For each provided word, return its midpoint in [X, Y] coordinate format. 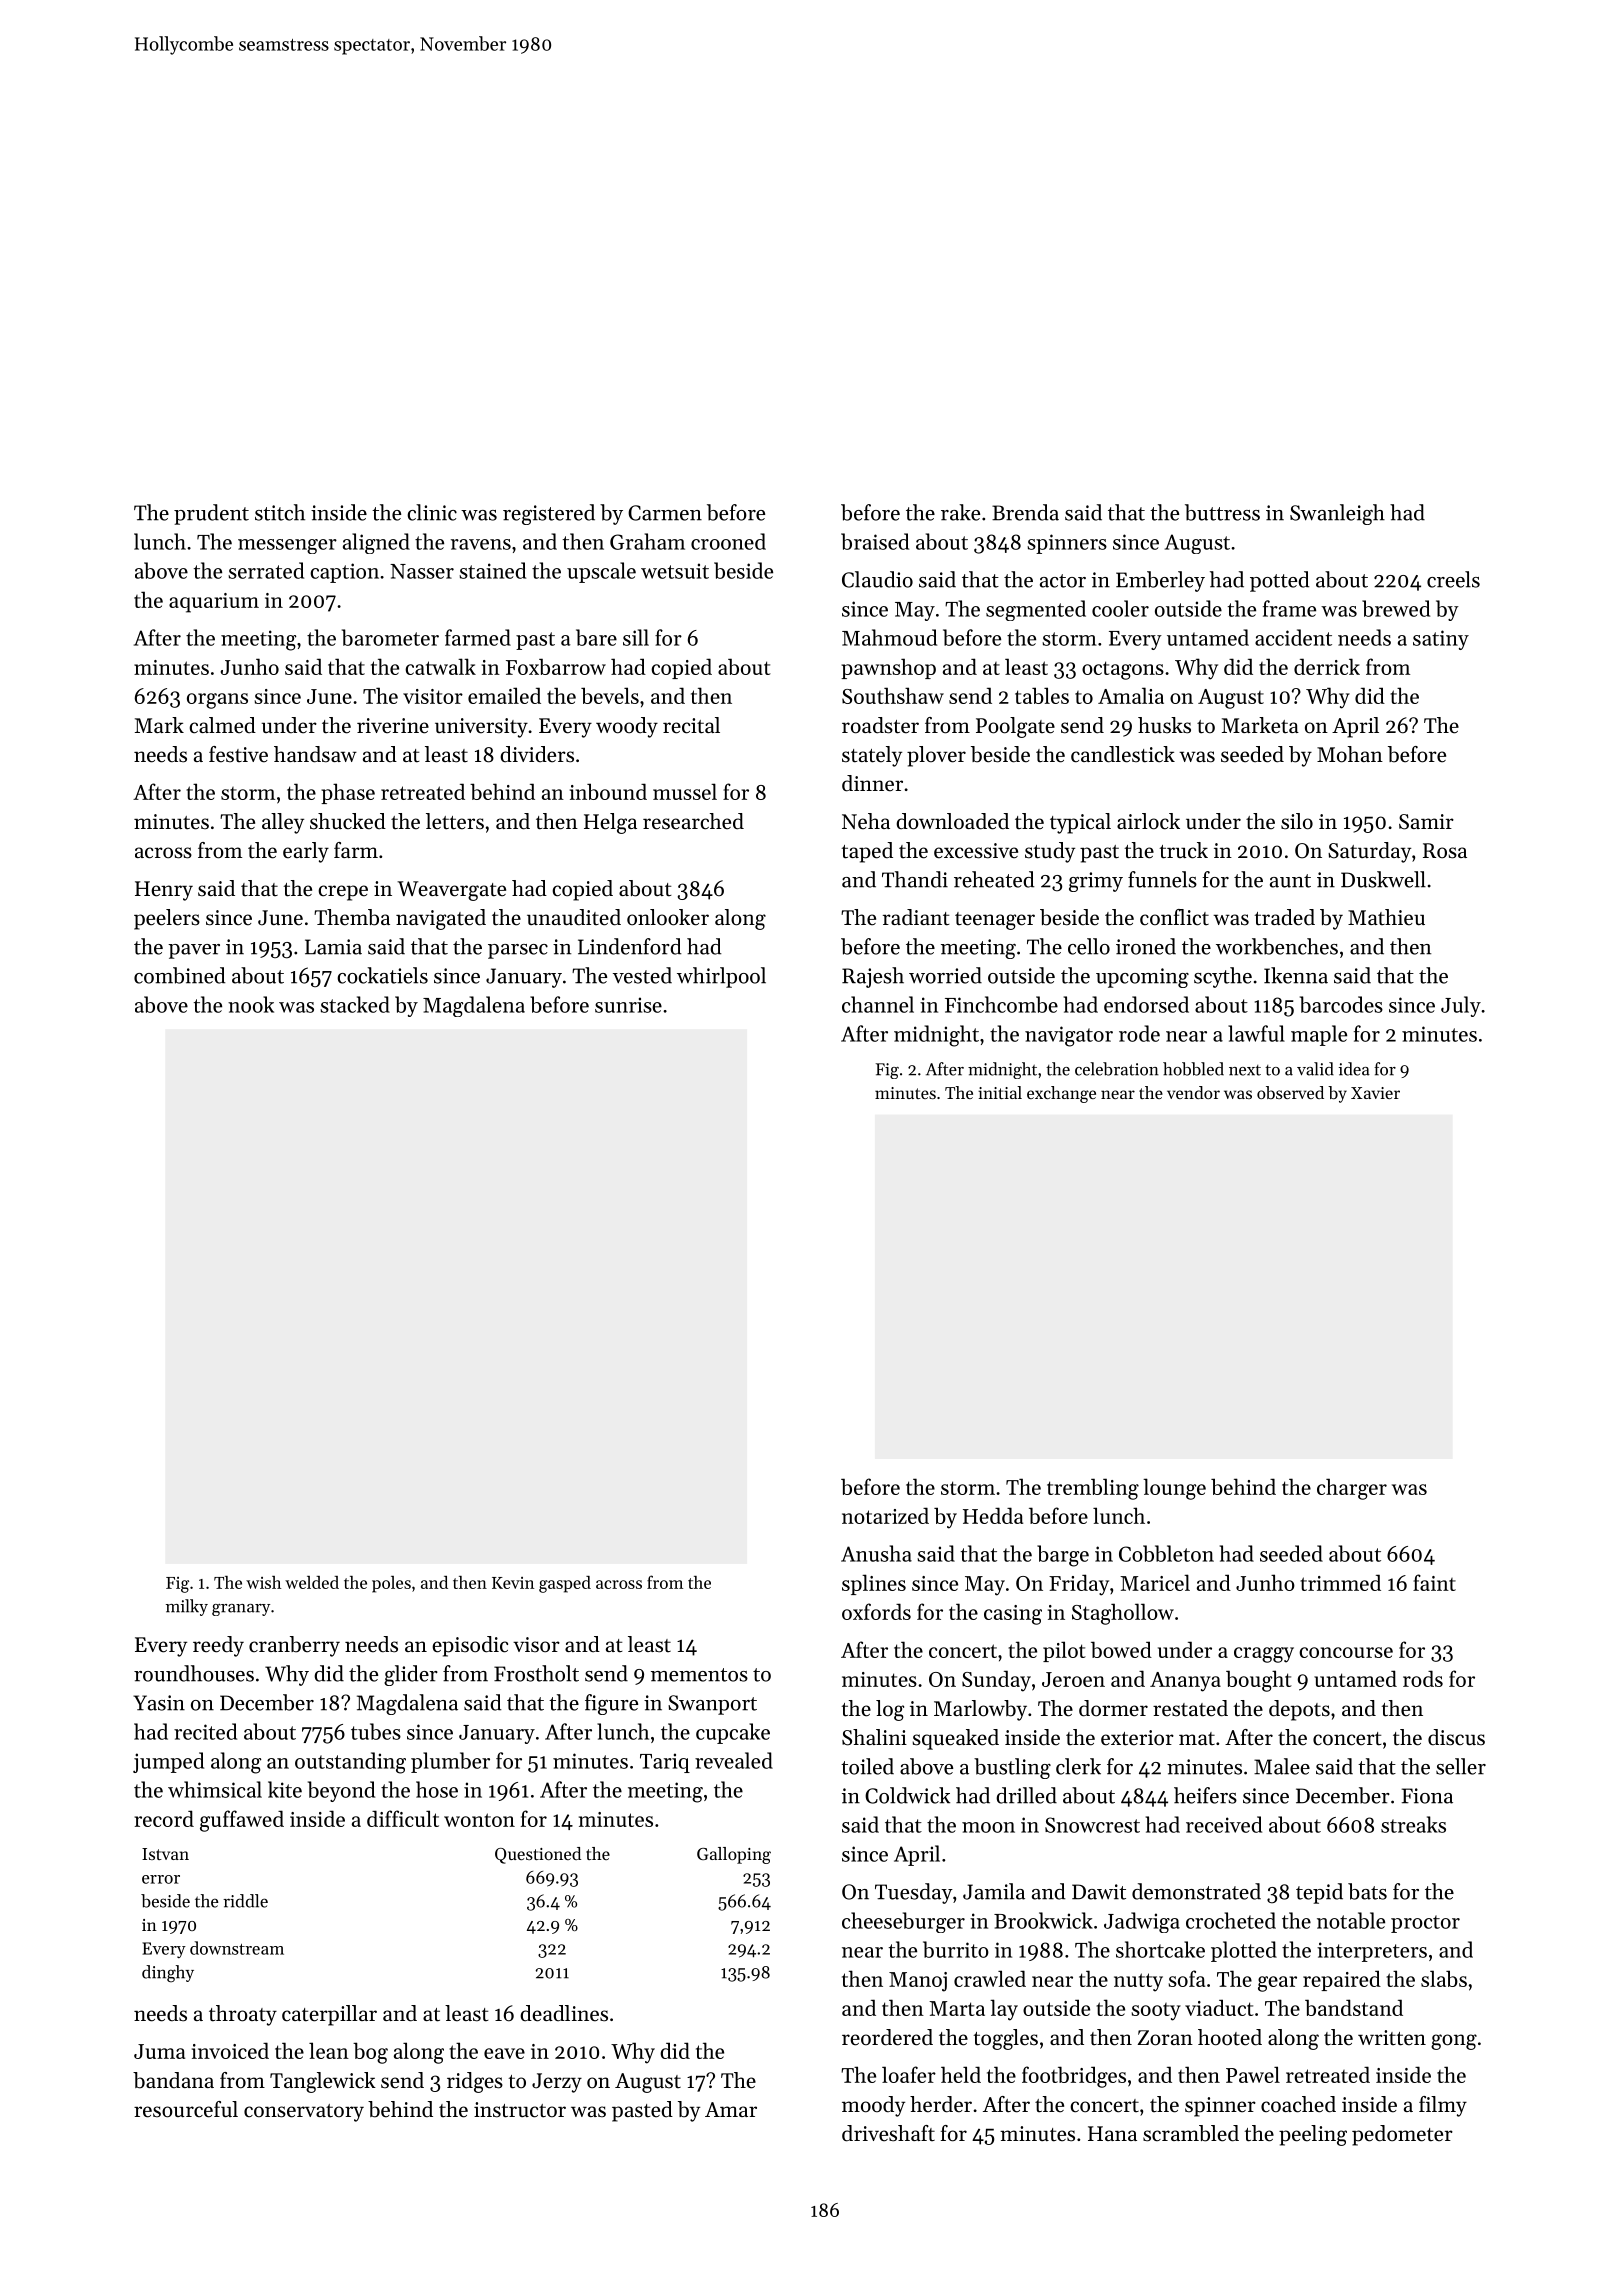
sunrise [628, 1005]
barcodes [1341, 1004]
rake [960, 512]
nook [251, 1004]
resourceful [186, 2109]
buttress [1222, 512]
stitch [280, 512]
